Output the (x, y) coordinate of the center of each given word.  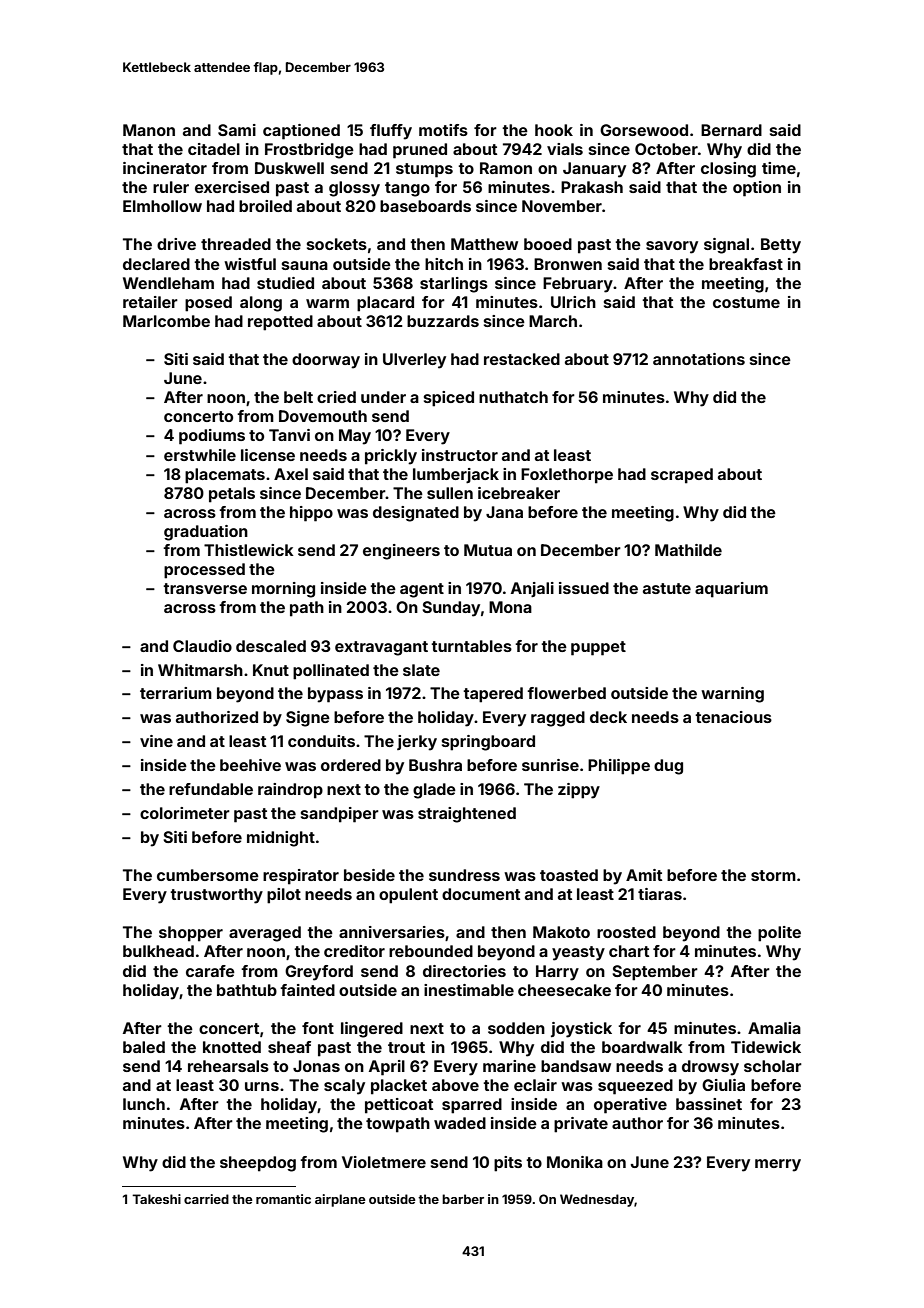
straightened (467, 815)
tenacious (733, 717)
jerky (417, 743)
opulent (408, 896)
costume (746, 302)
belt (298, 397)
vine (156, 741)
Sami (237, 130)
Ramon (506, 168)
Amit (644, 875)
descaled (271, 646)
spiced (449, 399)
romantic (283, 1199)
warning (732, 695)
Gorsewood (644, 130)
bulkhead (158, 951)
